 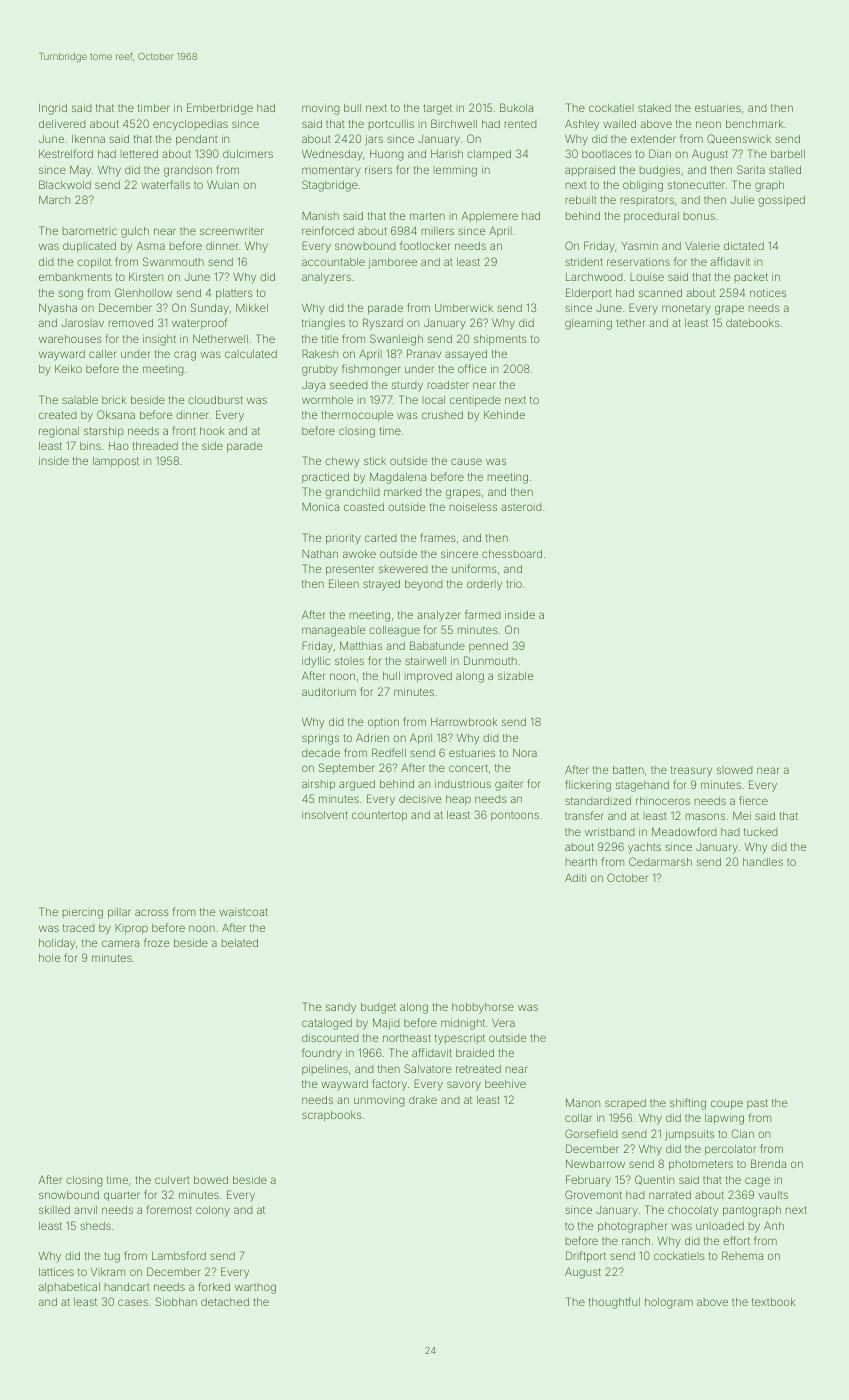 I want to click on Nathan, so click(x=320, y=554).
